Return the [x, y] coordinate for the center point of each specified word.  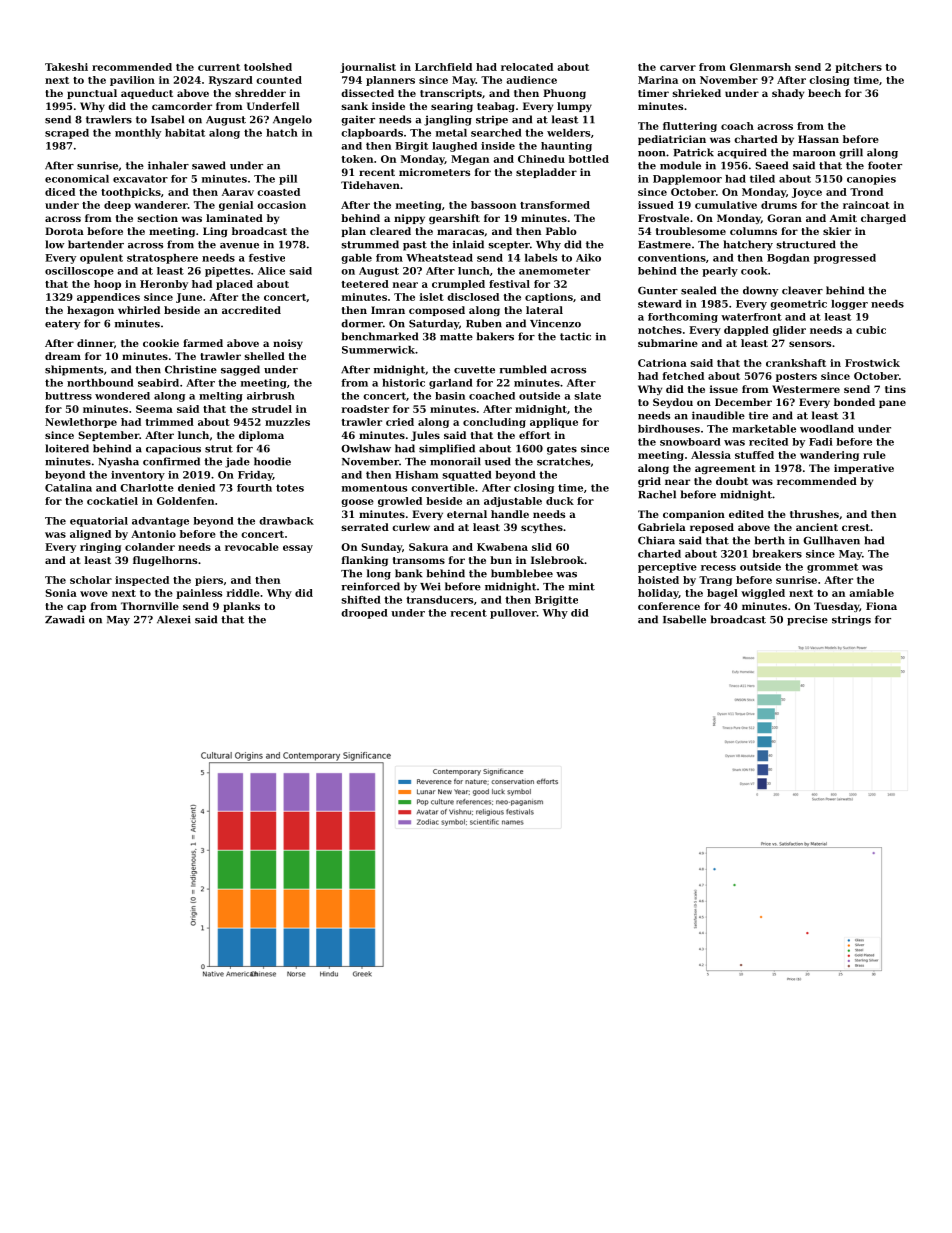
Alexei [174, 619]
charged [883, 219]
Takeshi [66, 67]
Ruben [484, 323]
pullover [513, 614]
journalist [368, 68]
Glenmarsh [760, 67]
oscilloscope [79, 272]
